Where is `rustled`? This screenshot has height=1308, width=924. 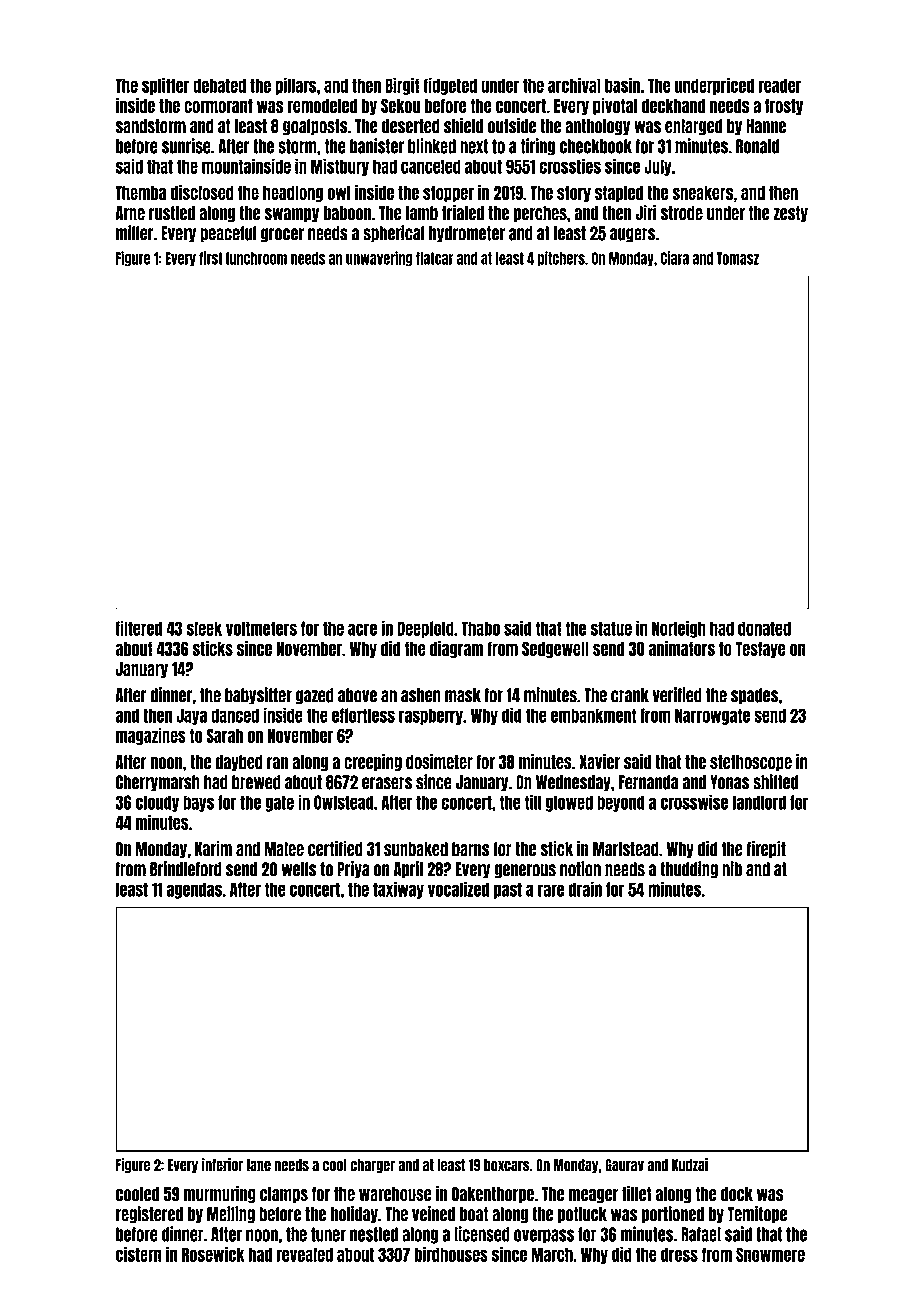 rustled is located at coordinates (172, 213).
